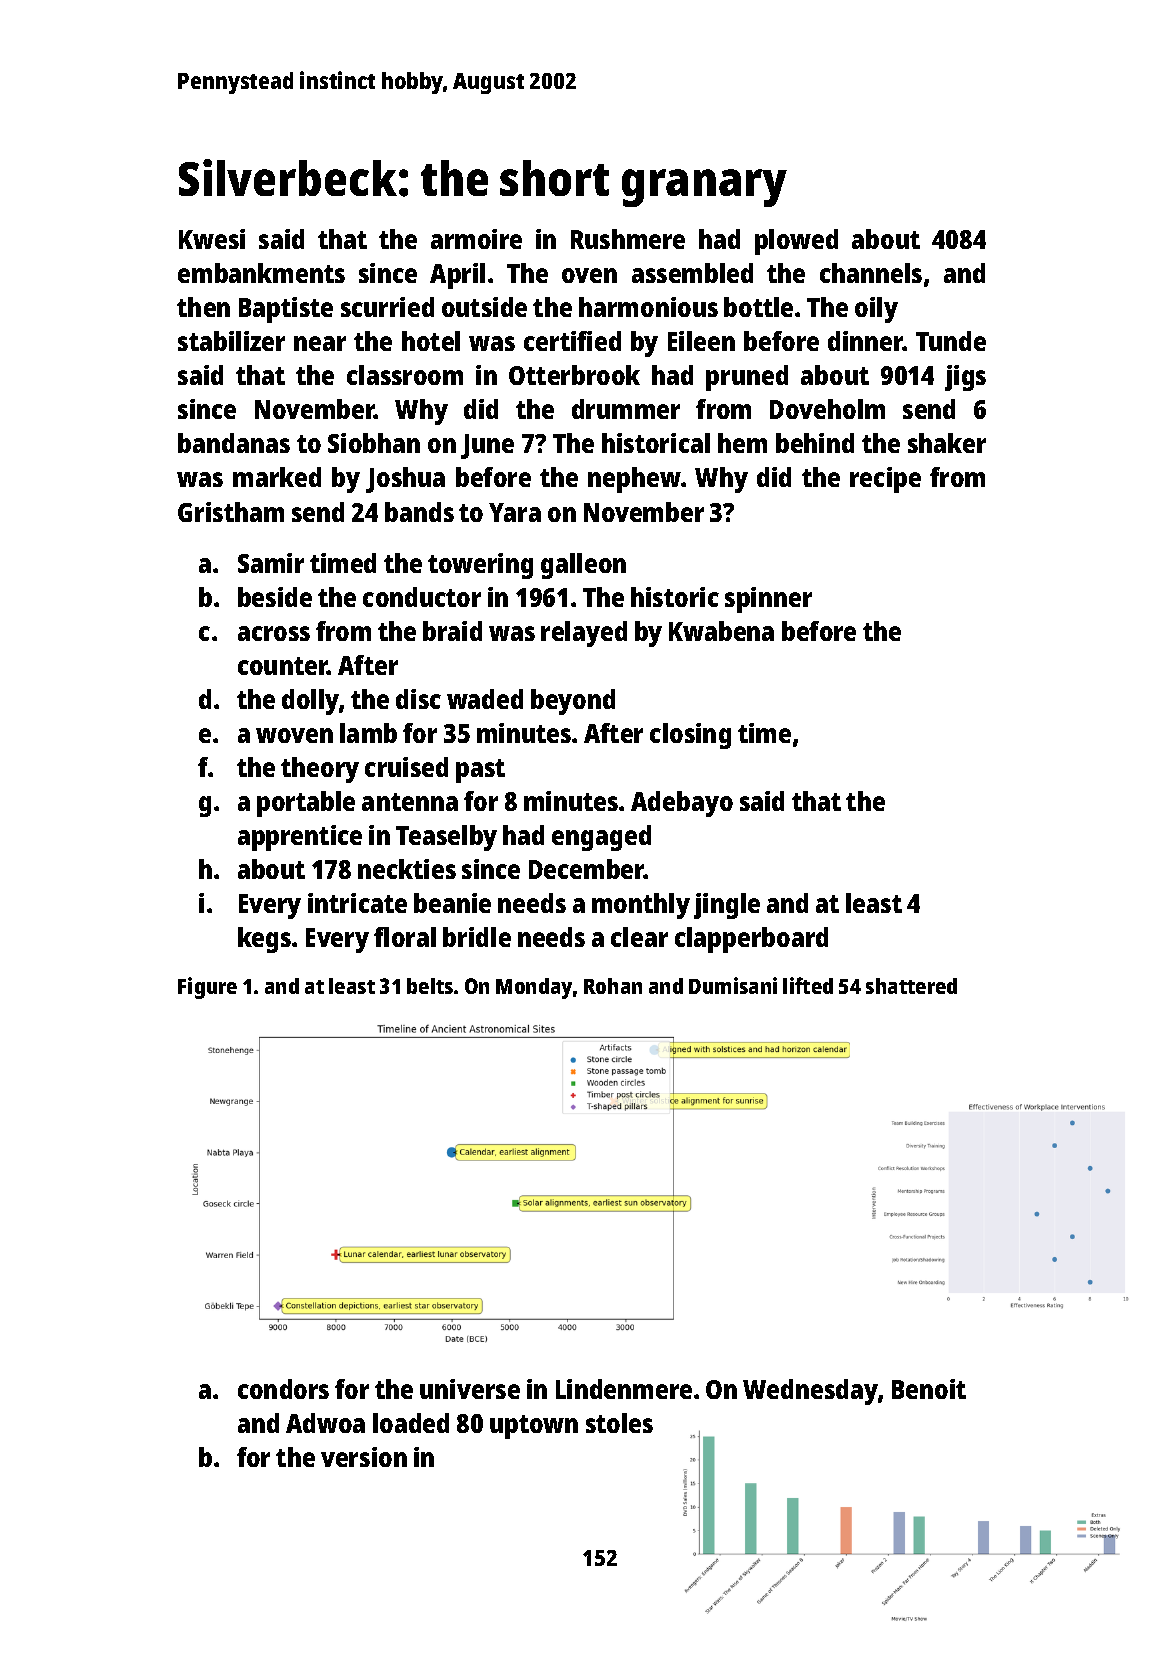 The width and height of the document is (1165, 1654). I want to click on lifted, so click(808, 985).
